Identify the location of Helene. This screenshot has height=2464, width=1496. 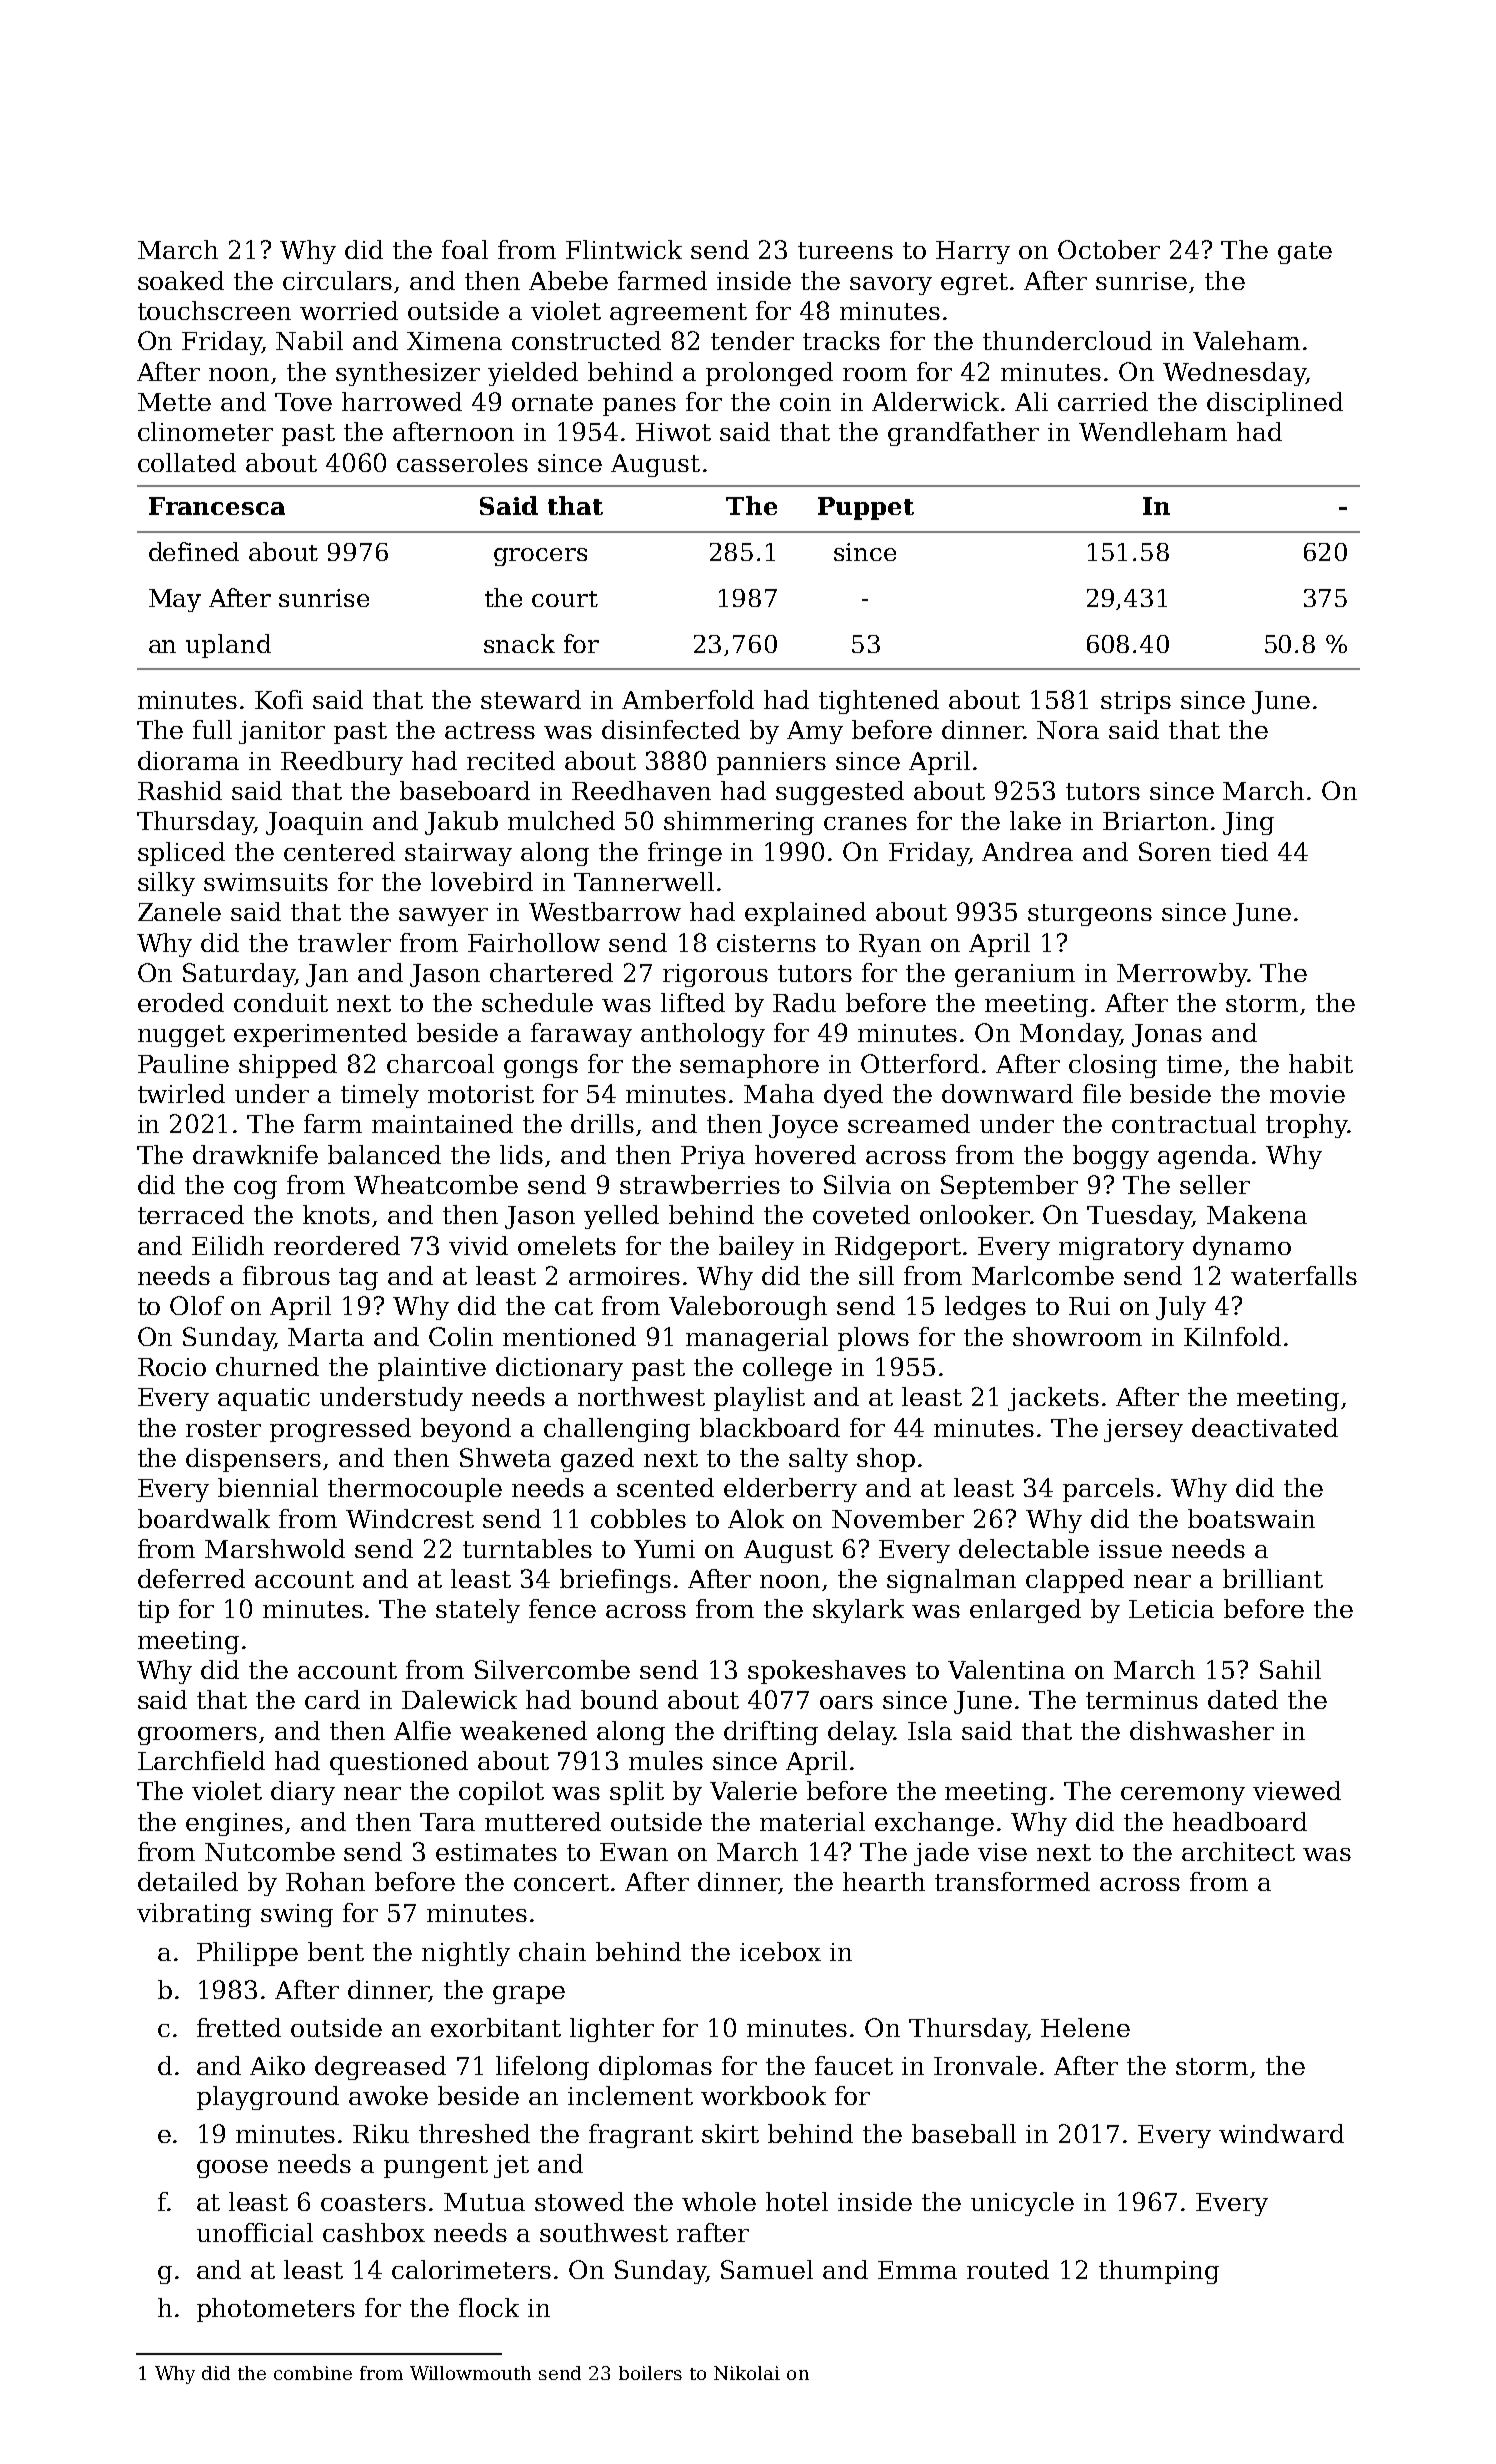
(1085, 2027).
